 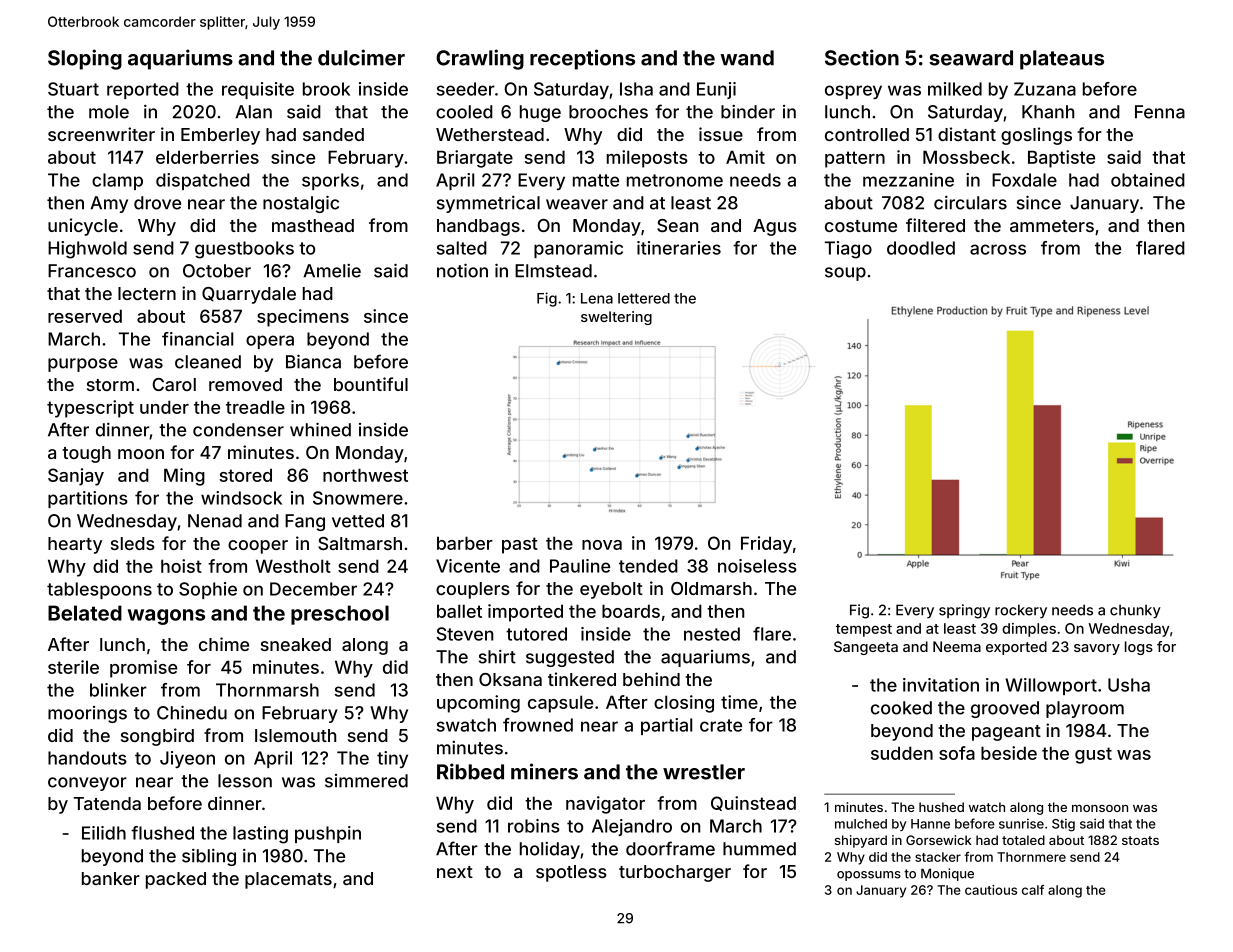 I want to click on Amelie, so click(x=332, y=271).
